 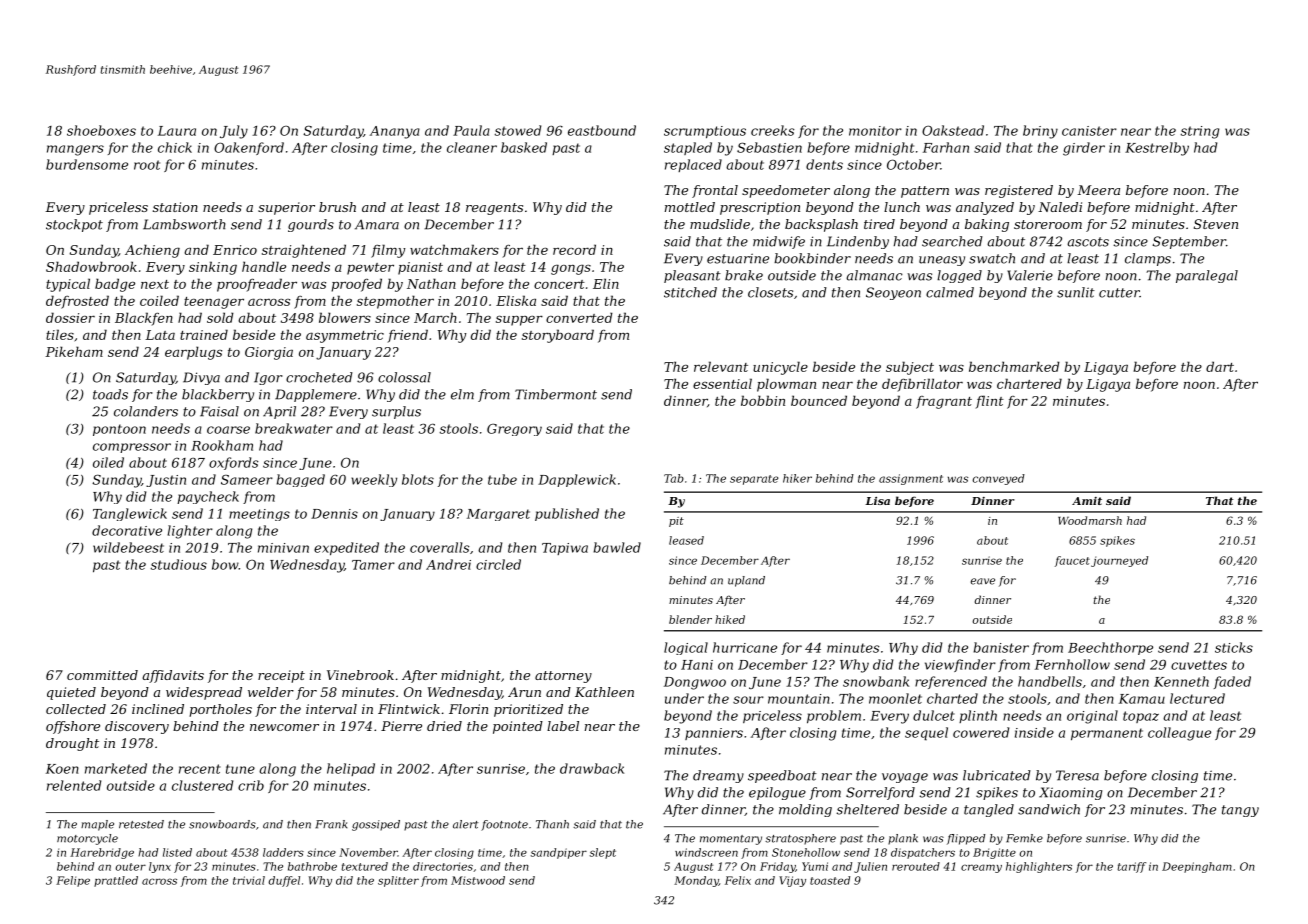 I want to click on registered, so click(x=1019, y=191).
